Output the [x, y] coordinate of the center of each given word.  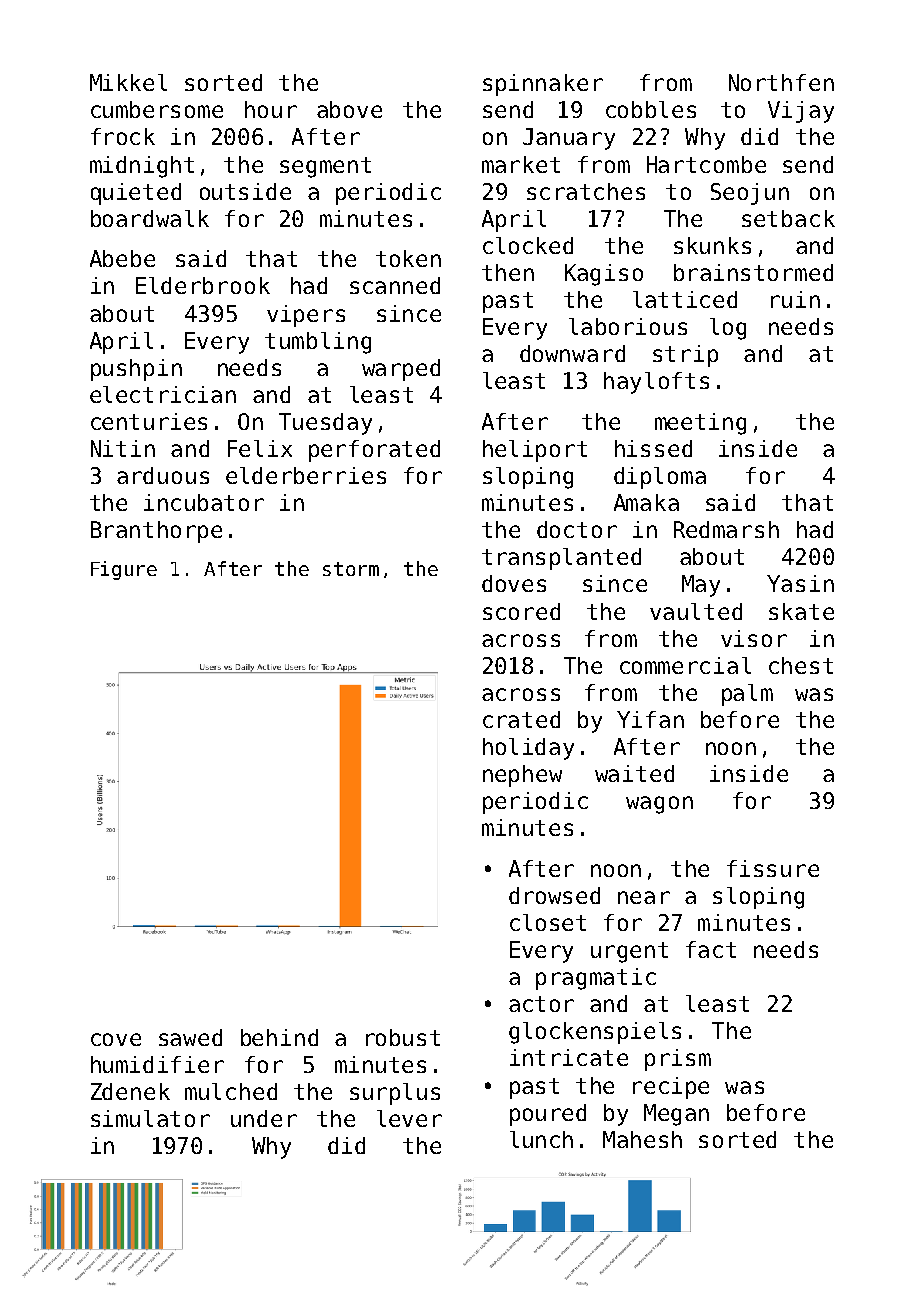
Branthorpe [156, 532]
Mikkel [128, 82]
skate [801, 611]
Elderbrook [203, 285]
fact [711, 949]
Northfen [781, 82]
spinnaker [543, 85]
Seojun [750, 194]
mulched [231, 1091]
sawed [190, 1037]
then [508, 272]
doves [514, 583]
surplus [395, 1094]
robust [403, 1037]
